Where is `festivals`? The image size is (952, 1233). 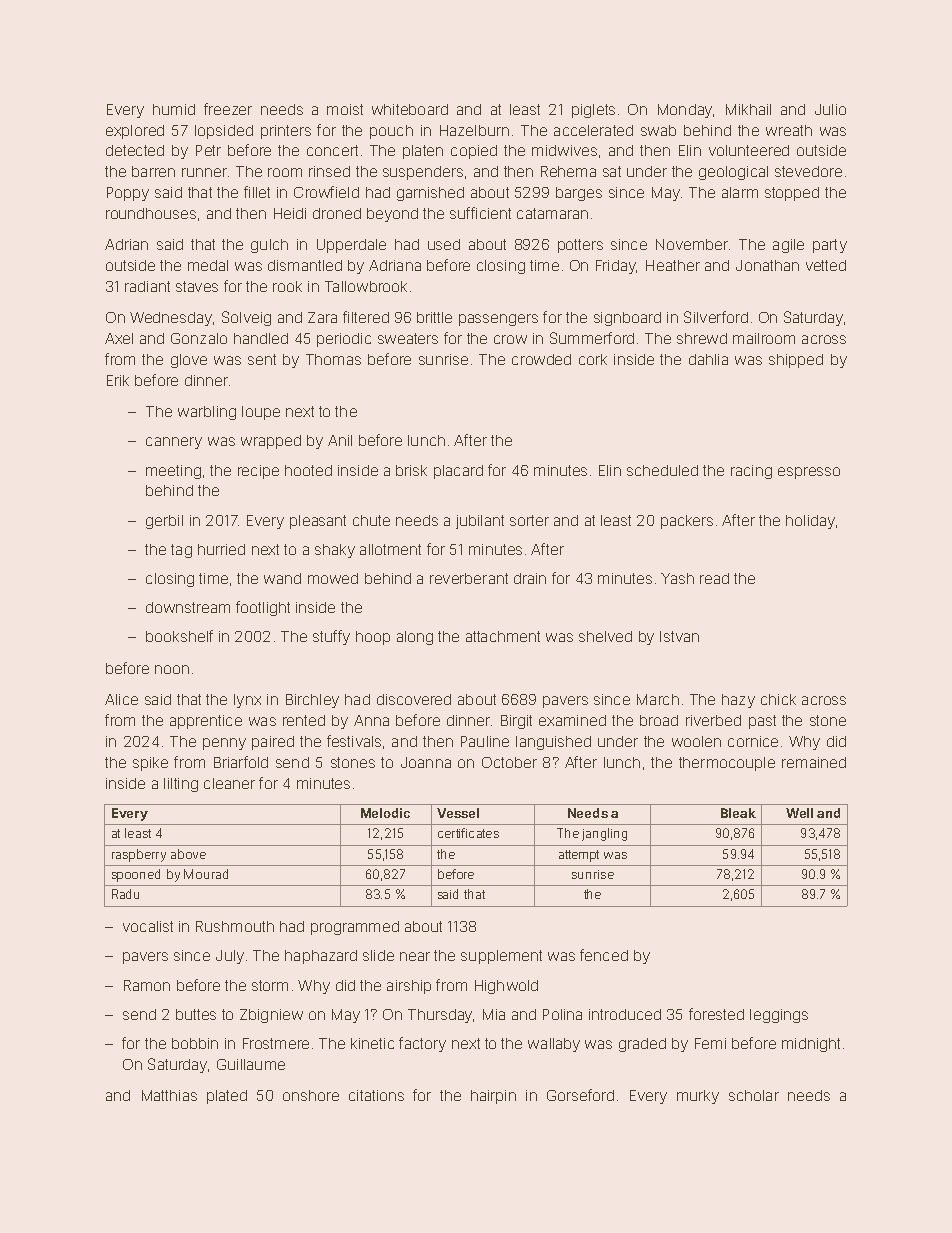 festivals is located at coordinates (354, 741).
